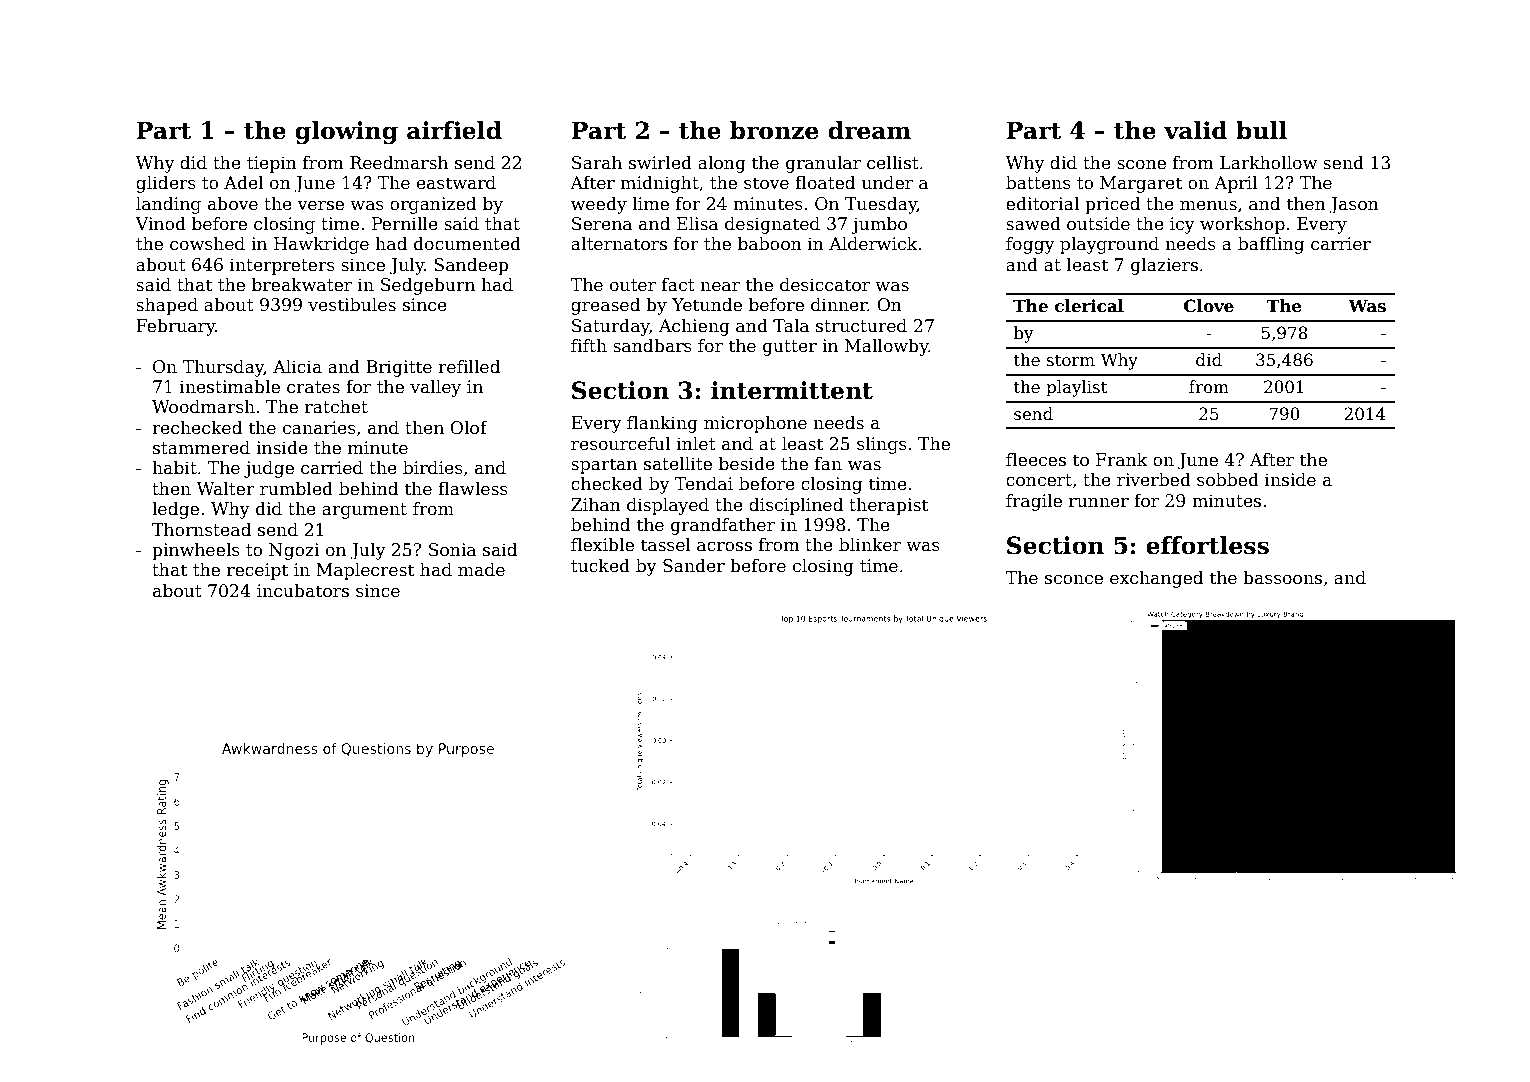 The image size is (1530, 1082). What do you see at coordinates (1156, 579) in the screenshot?
I see `exchanged` at bounding box center [1156, 579].
